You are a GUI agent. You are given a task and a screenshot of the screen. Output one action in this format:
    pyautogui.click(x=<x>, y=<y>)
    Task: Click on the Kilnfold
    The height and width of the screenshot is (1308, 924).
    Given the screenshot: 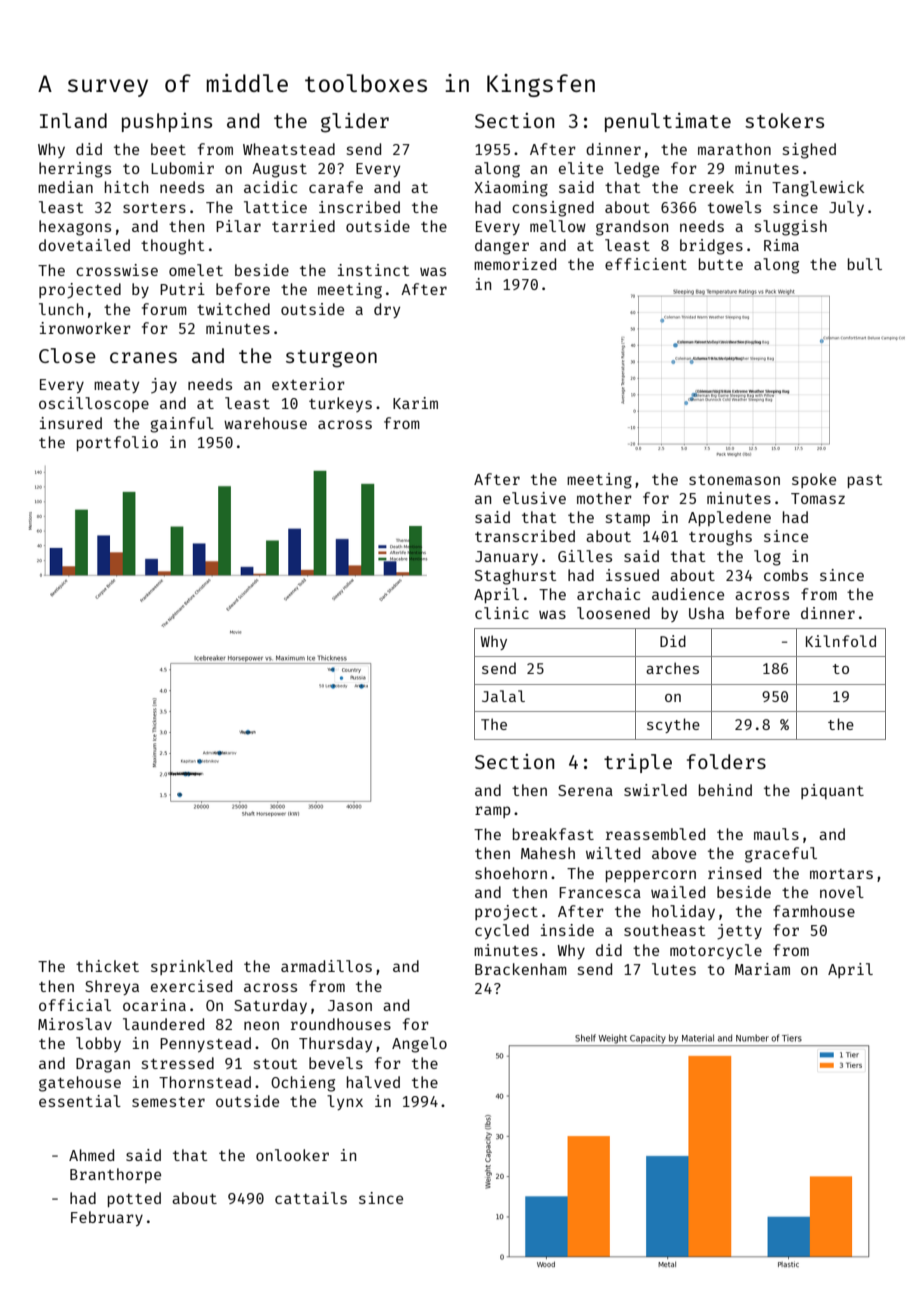 What is the action you would take?
    pyautogui.click(x=841, y=641)
